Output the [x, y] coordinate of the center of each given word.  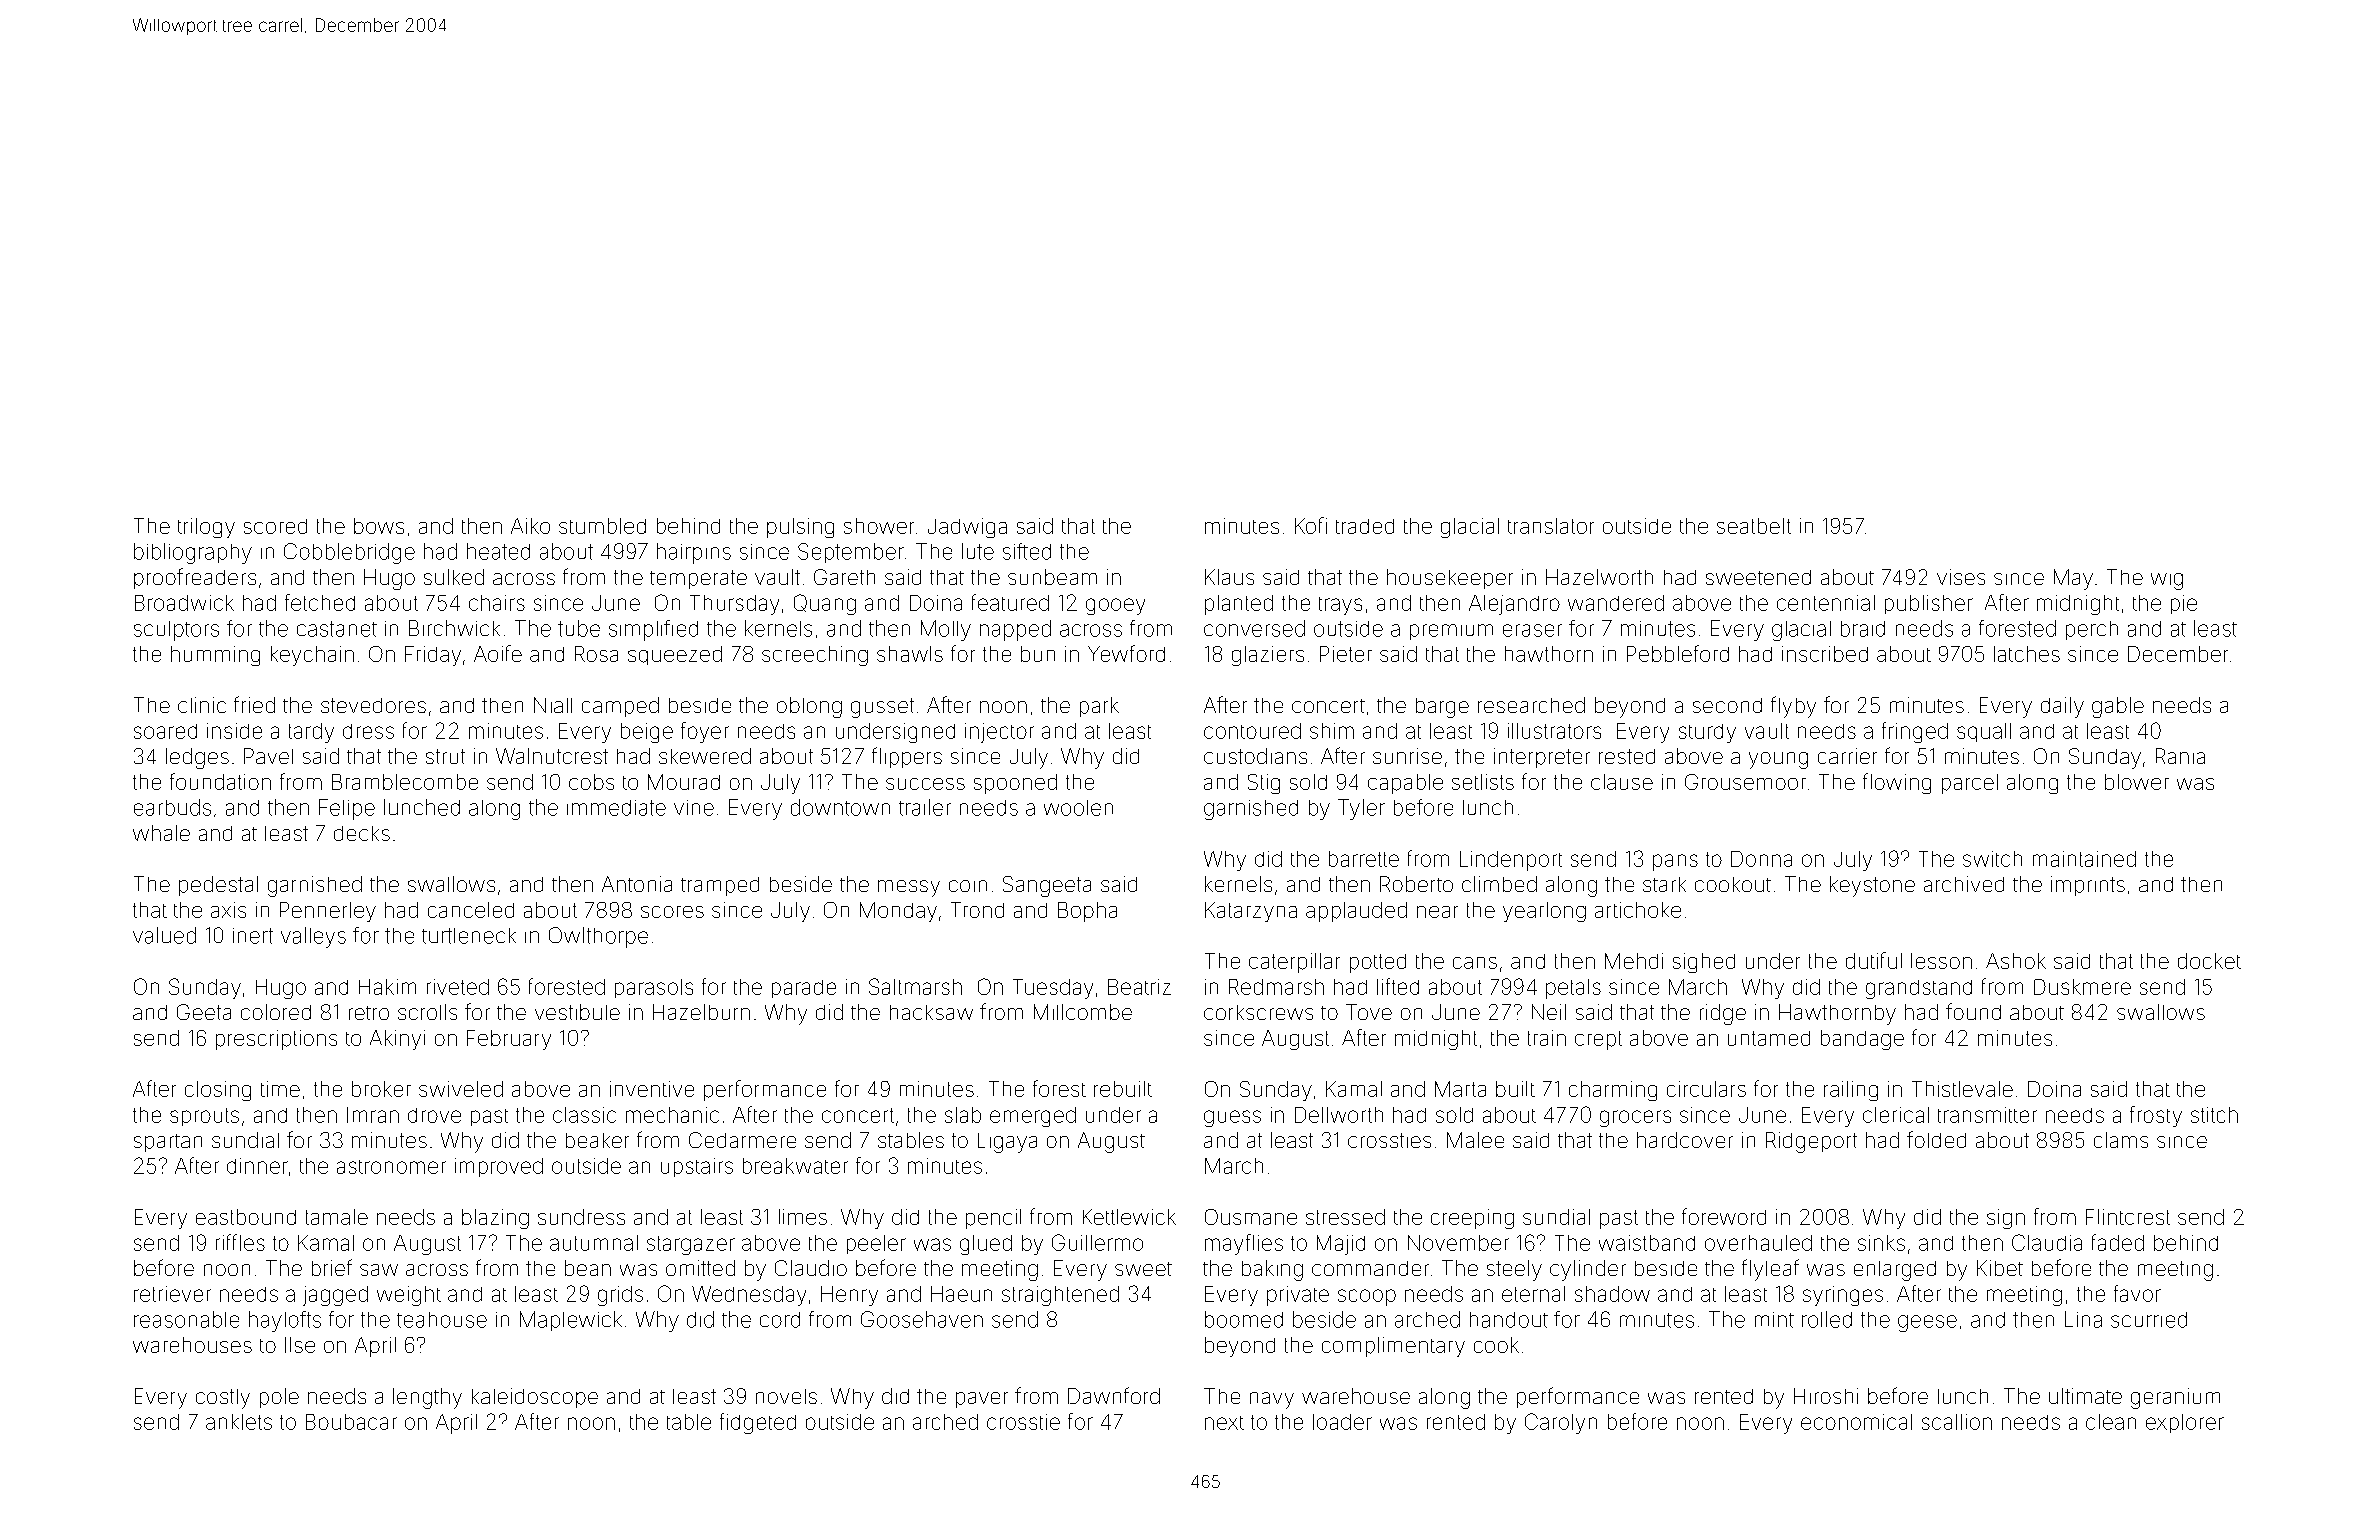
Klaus [1229, 577]
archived [1964, 884]
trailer [925, 807]
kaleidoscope [535, 1398]
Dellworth [1339, 1115]
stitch [2214, 1115]
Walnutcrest [552, 756]
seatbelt [1754, 526]
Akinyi [397, 1040]
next [1224, 1423]
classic [584, 1115]
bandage [1862, 1040]
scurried [2149, 1320]
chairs [497, 603]
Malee [1475, 1140]
